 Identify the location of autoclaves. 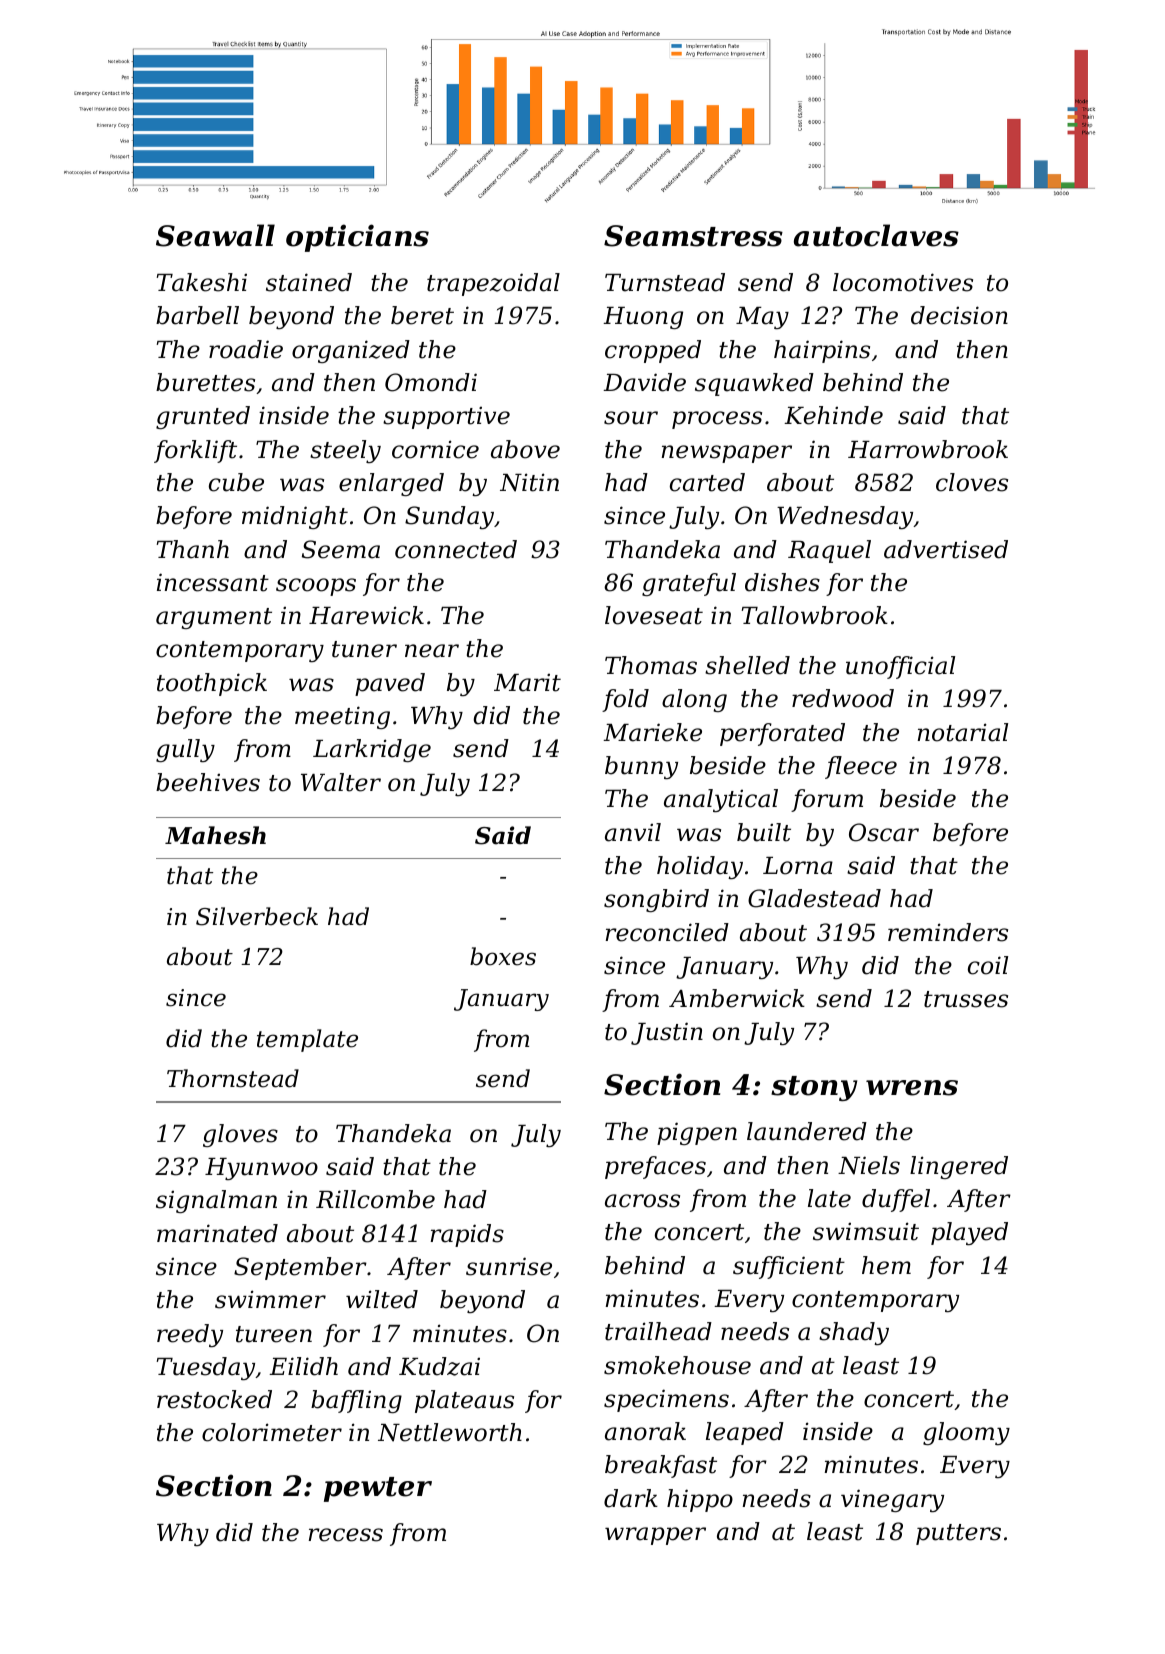
(876, 235).
